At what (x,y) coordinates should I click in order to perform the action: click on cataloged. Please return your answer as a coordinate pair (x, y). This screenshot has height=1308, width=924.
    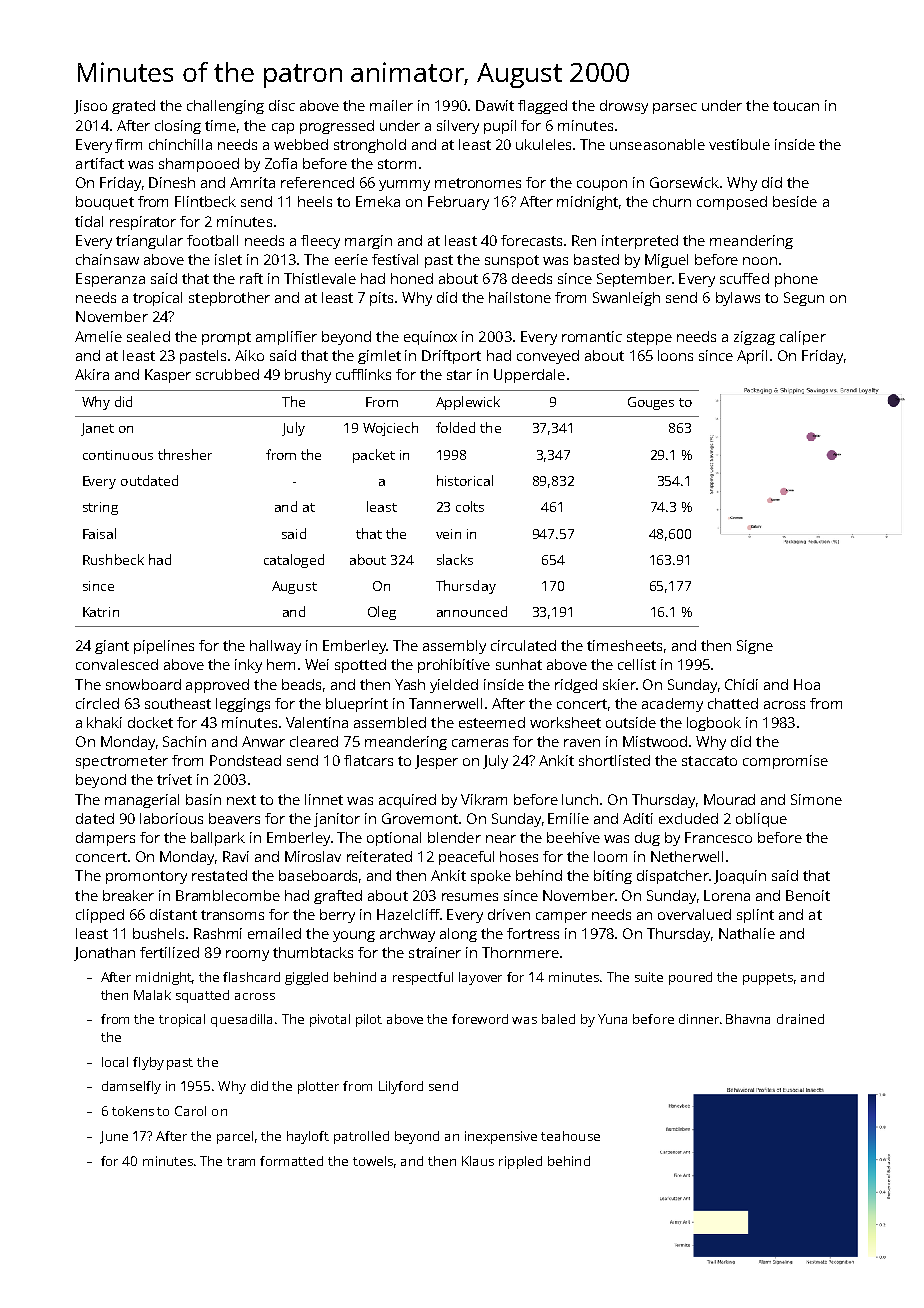
    Looking at the image, I should click on (294, 561).
